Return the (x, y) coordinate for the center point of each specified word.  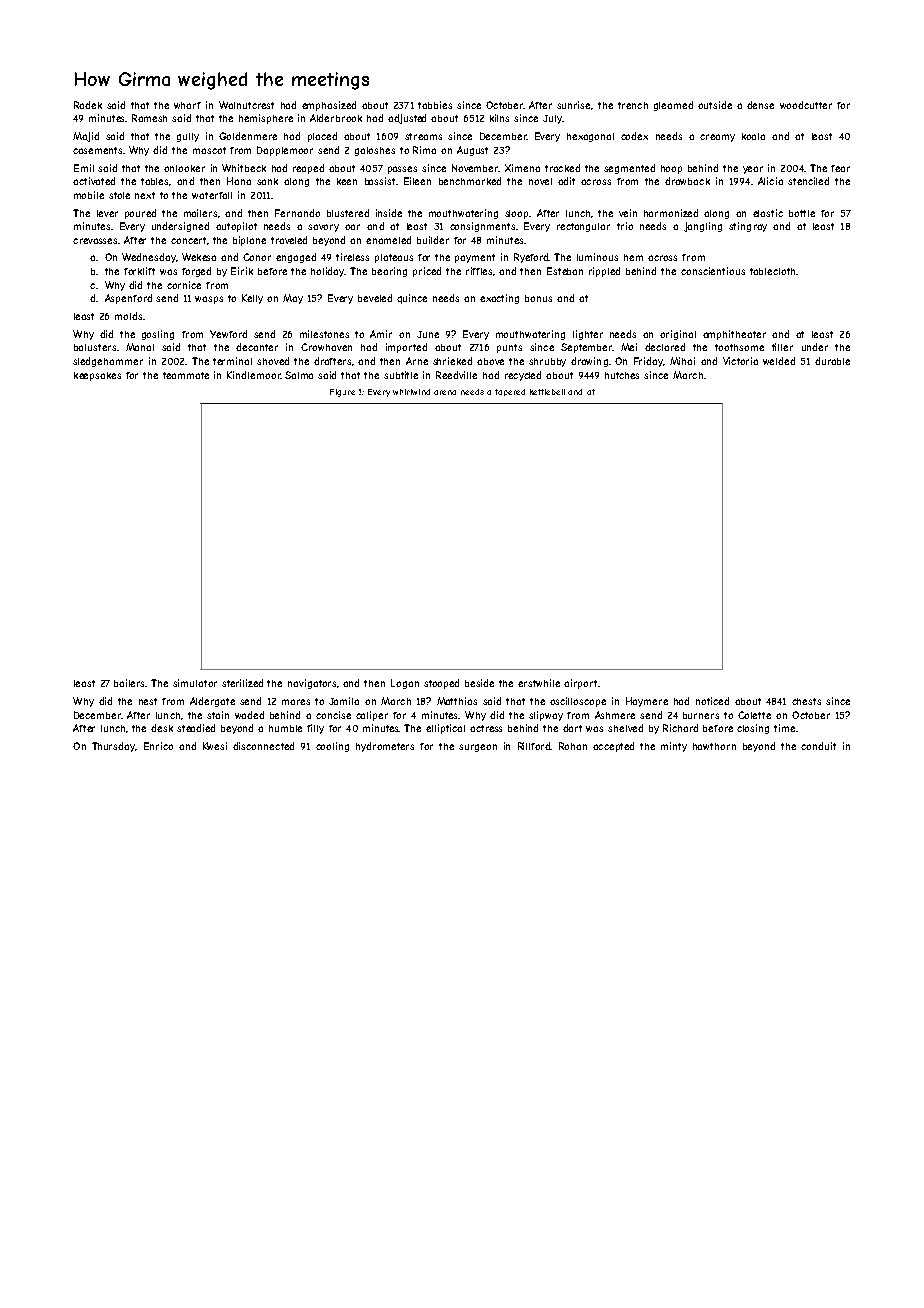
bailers (130, 683)
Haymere (647, 702)
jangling (703, 227)
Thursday (114, 747)
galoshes (375, 151)
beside (479, 683)
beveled (375, 298)
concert (189, 241)
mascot (209, 150)
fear (840, 168)
